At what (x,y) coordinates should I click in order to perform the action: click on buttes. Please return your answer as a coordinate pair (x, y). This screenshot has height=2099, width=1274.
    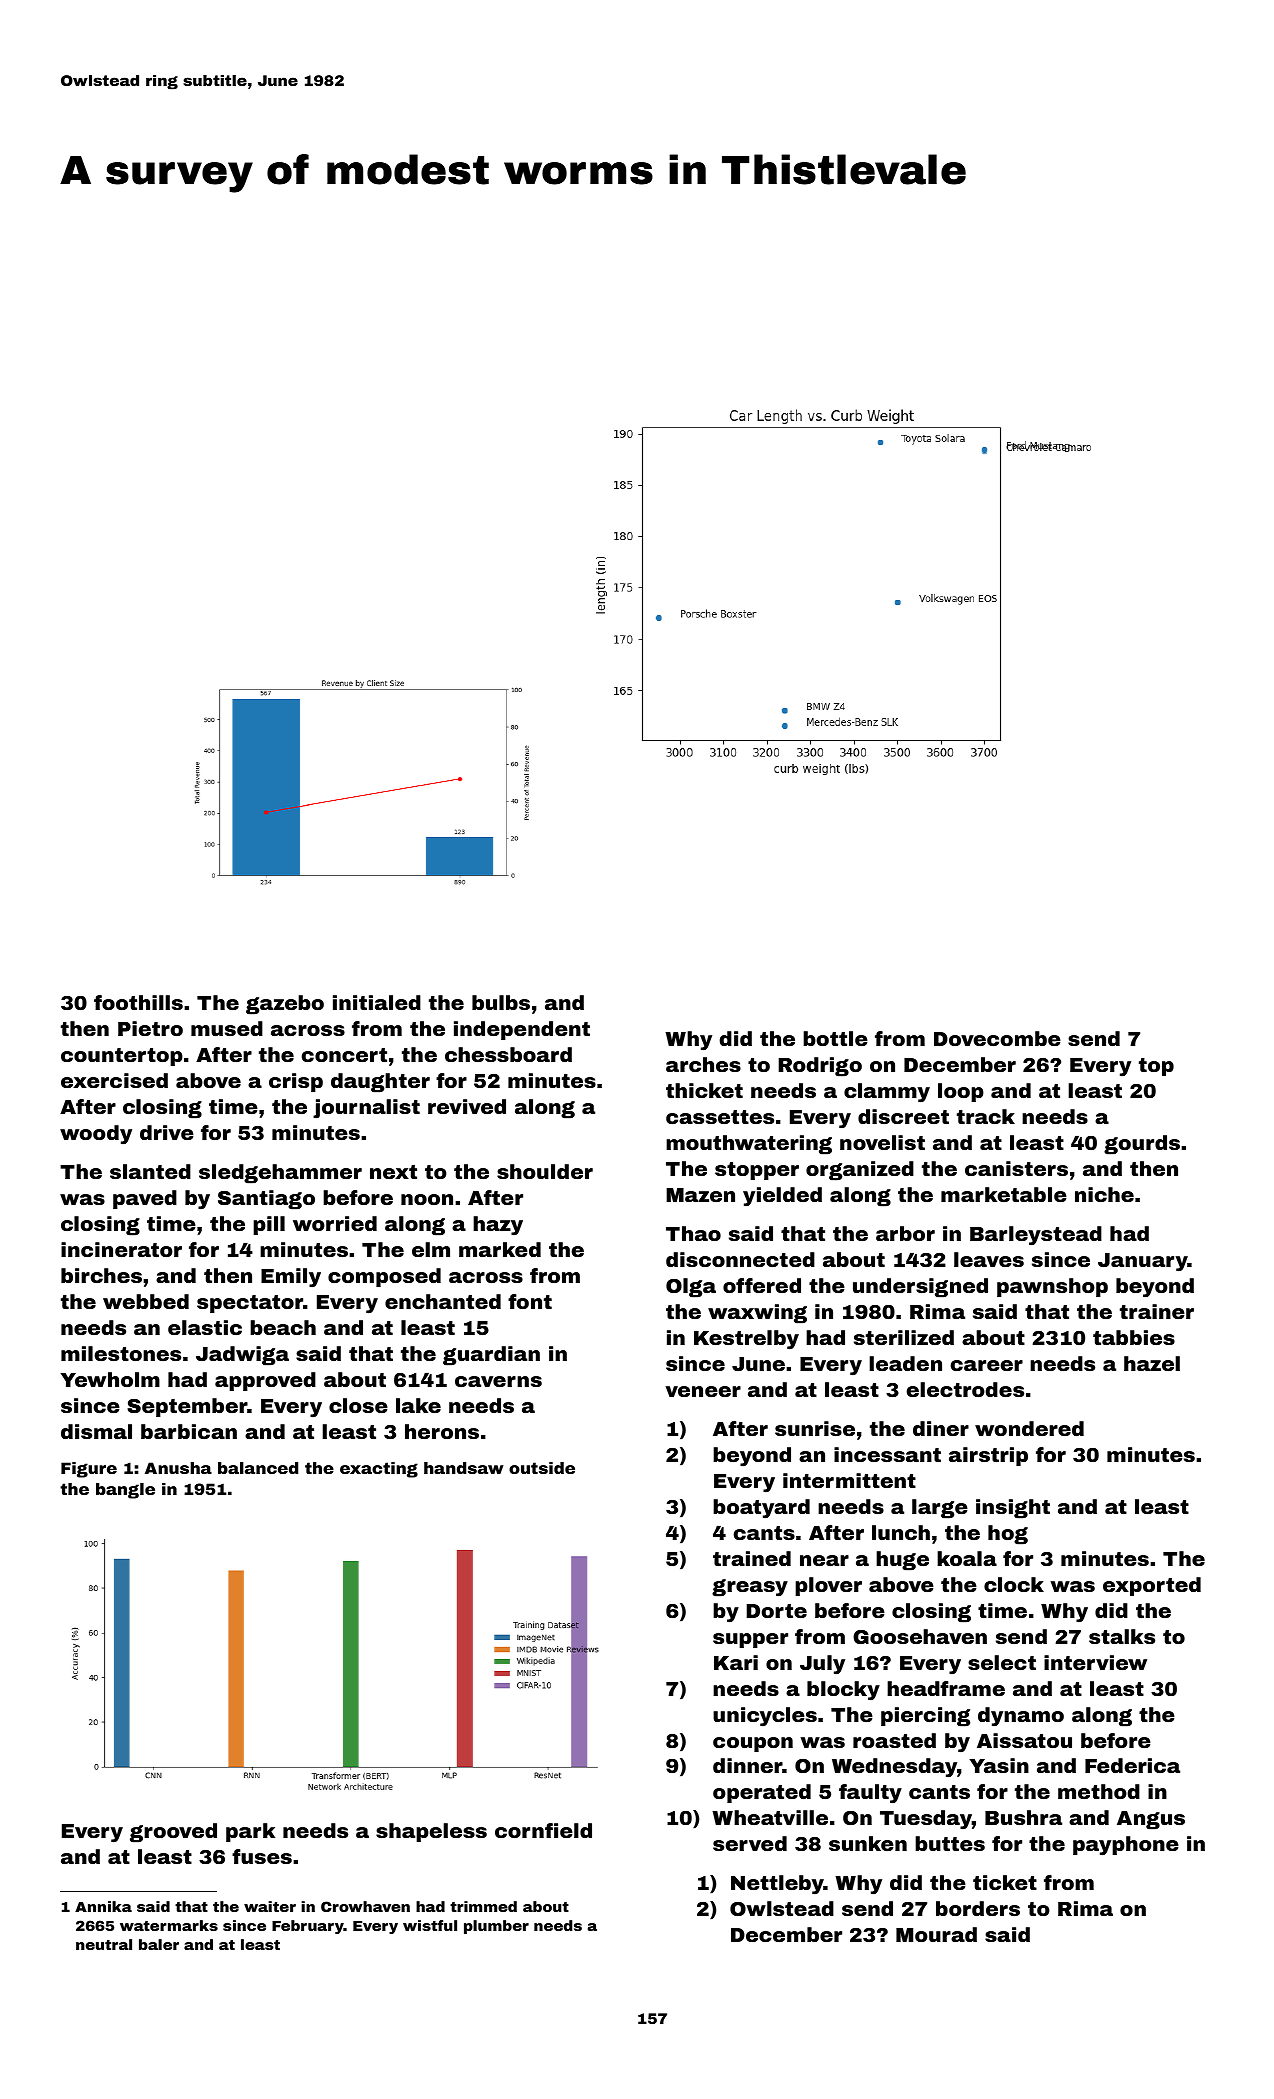
    Looking at the image, I should click on (950, 1843).
